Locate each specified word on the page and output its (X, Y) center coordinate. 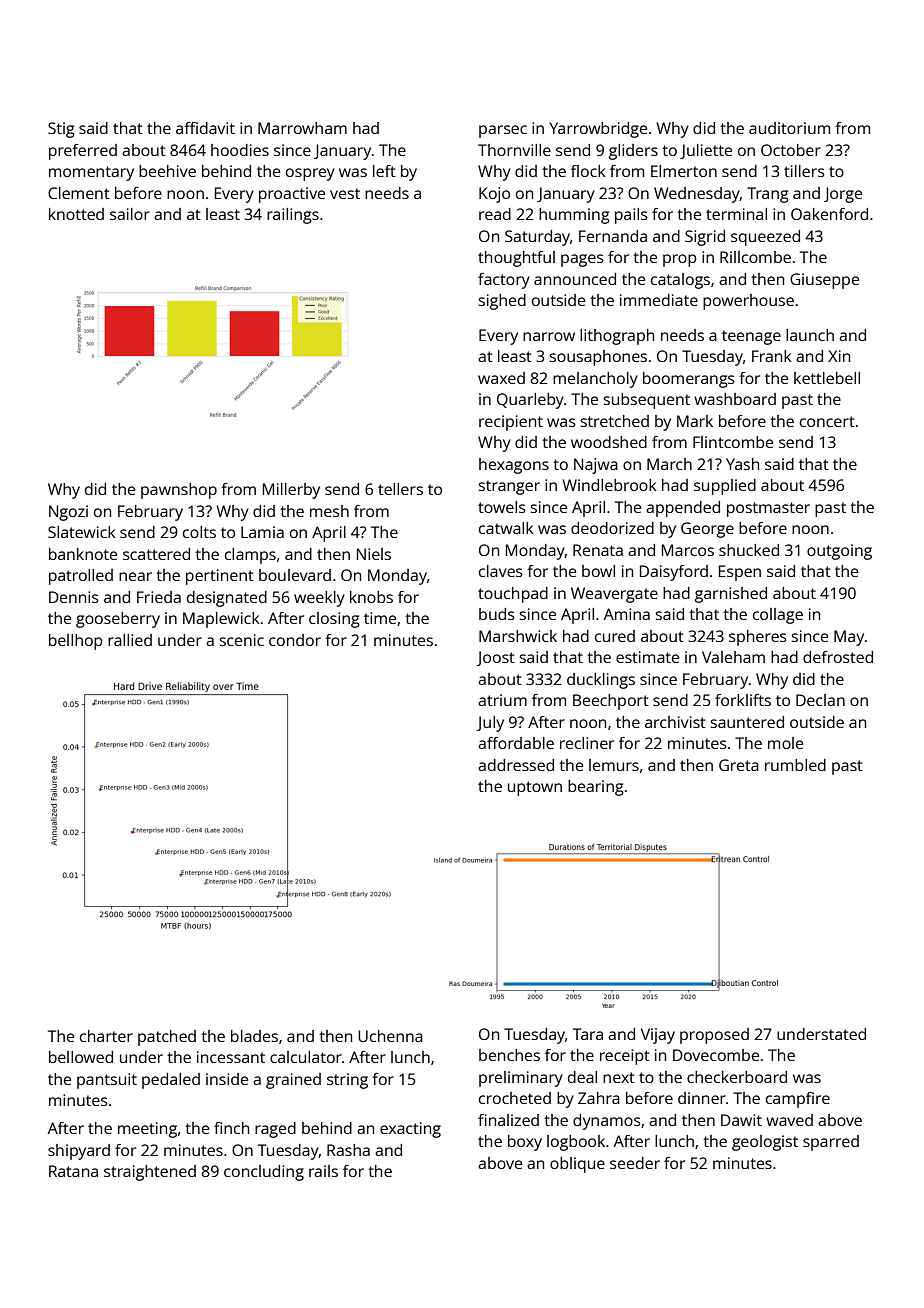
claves (501, 571)
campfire (798, 1100)
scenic (241, 640)
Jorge (843, 195)
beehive (167, 171)
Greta (739, 765)
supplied (725, 487)
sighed (502, 302)
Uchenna (390, 1036)
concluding (264, 1173)
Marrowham (302, 128)
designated (227, 599)
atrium (502, 700)
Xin (839, 356)
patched (167, 1038)
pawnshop (179, 491)
